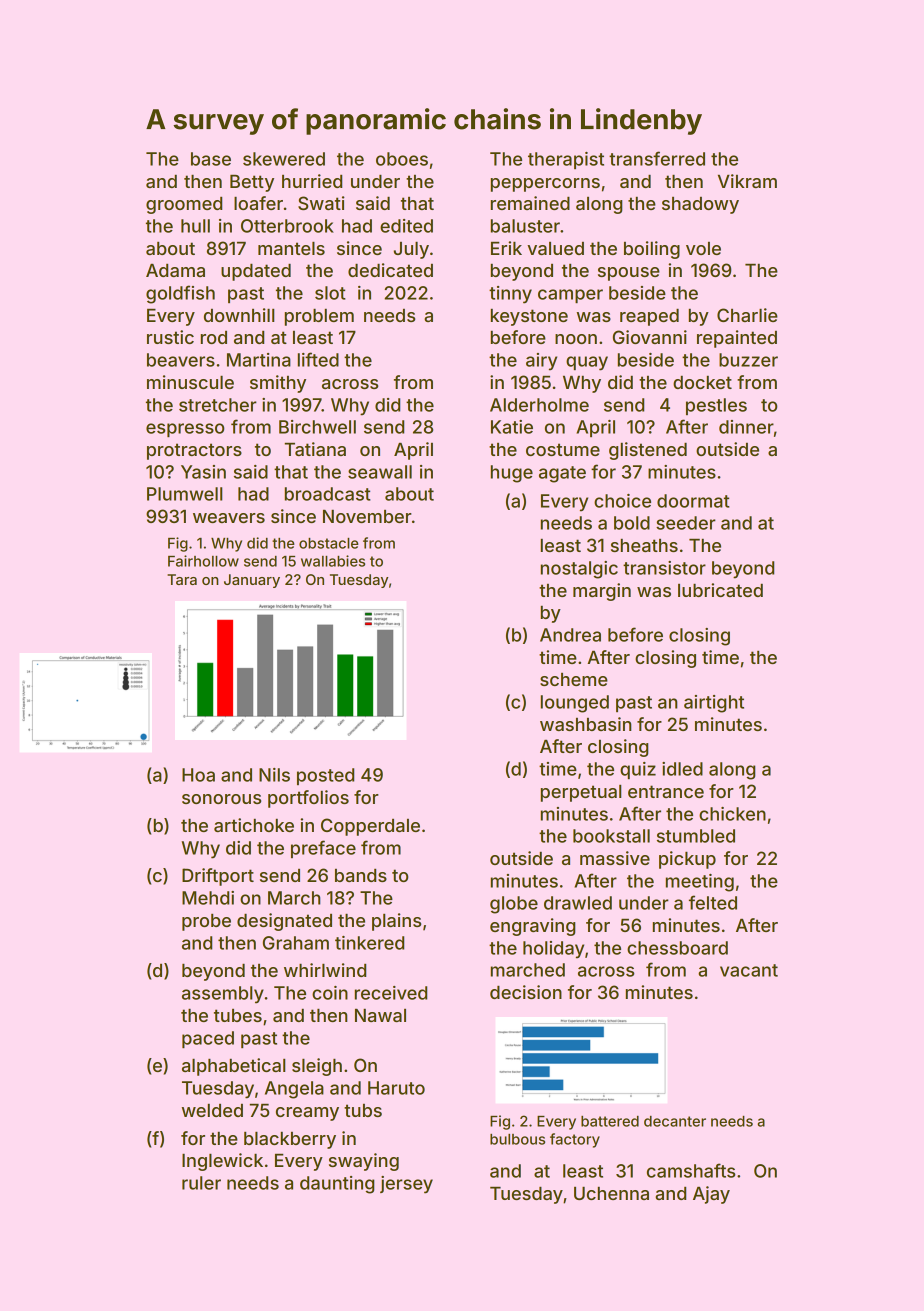 This screenshot has height=1311, width=924. I want to click on bands, so click(361, 875).
